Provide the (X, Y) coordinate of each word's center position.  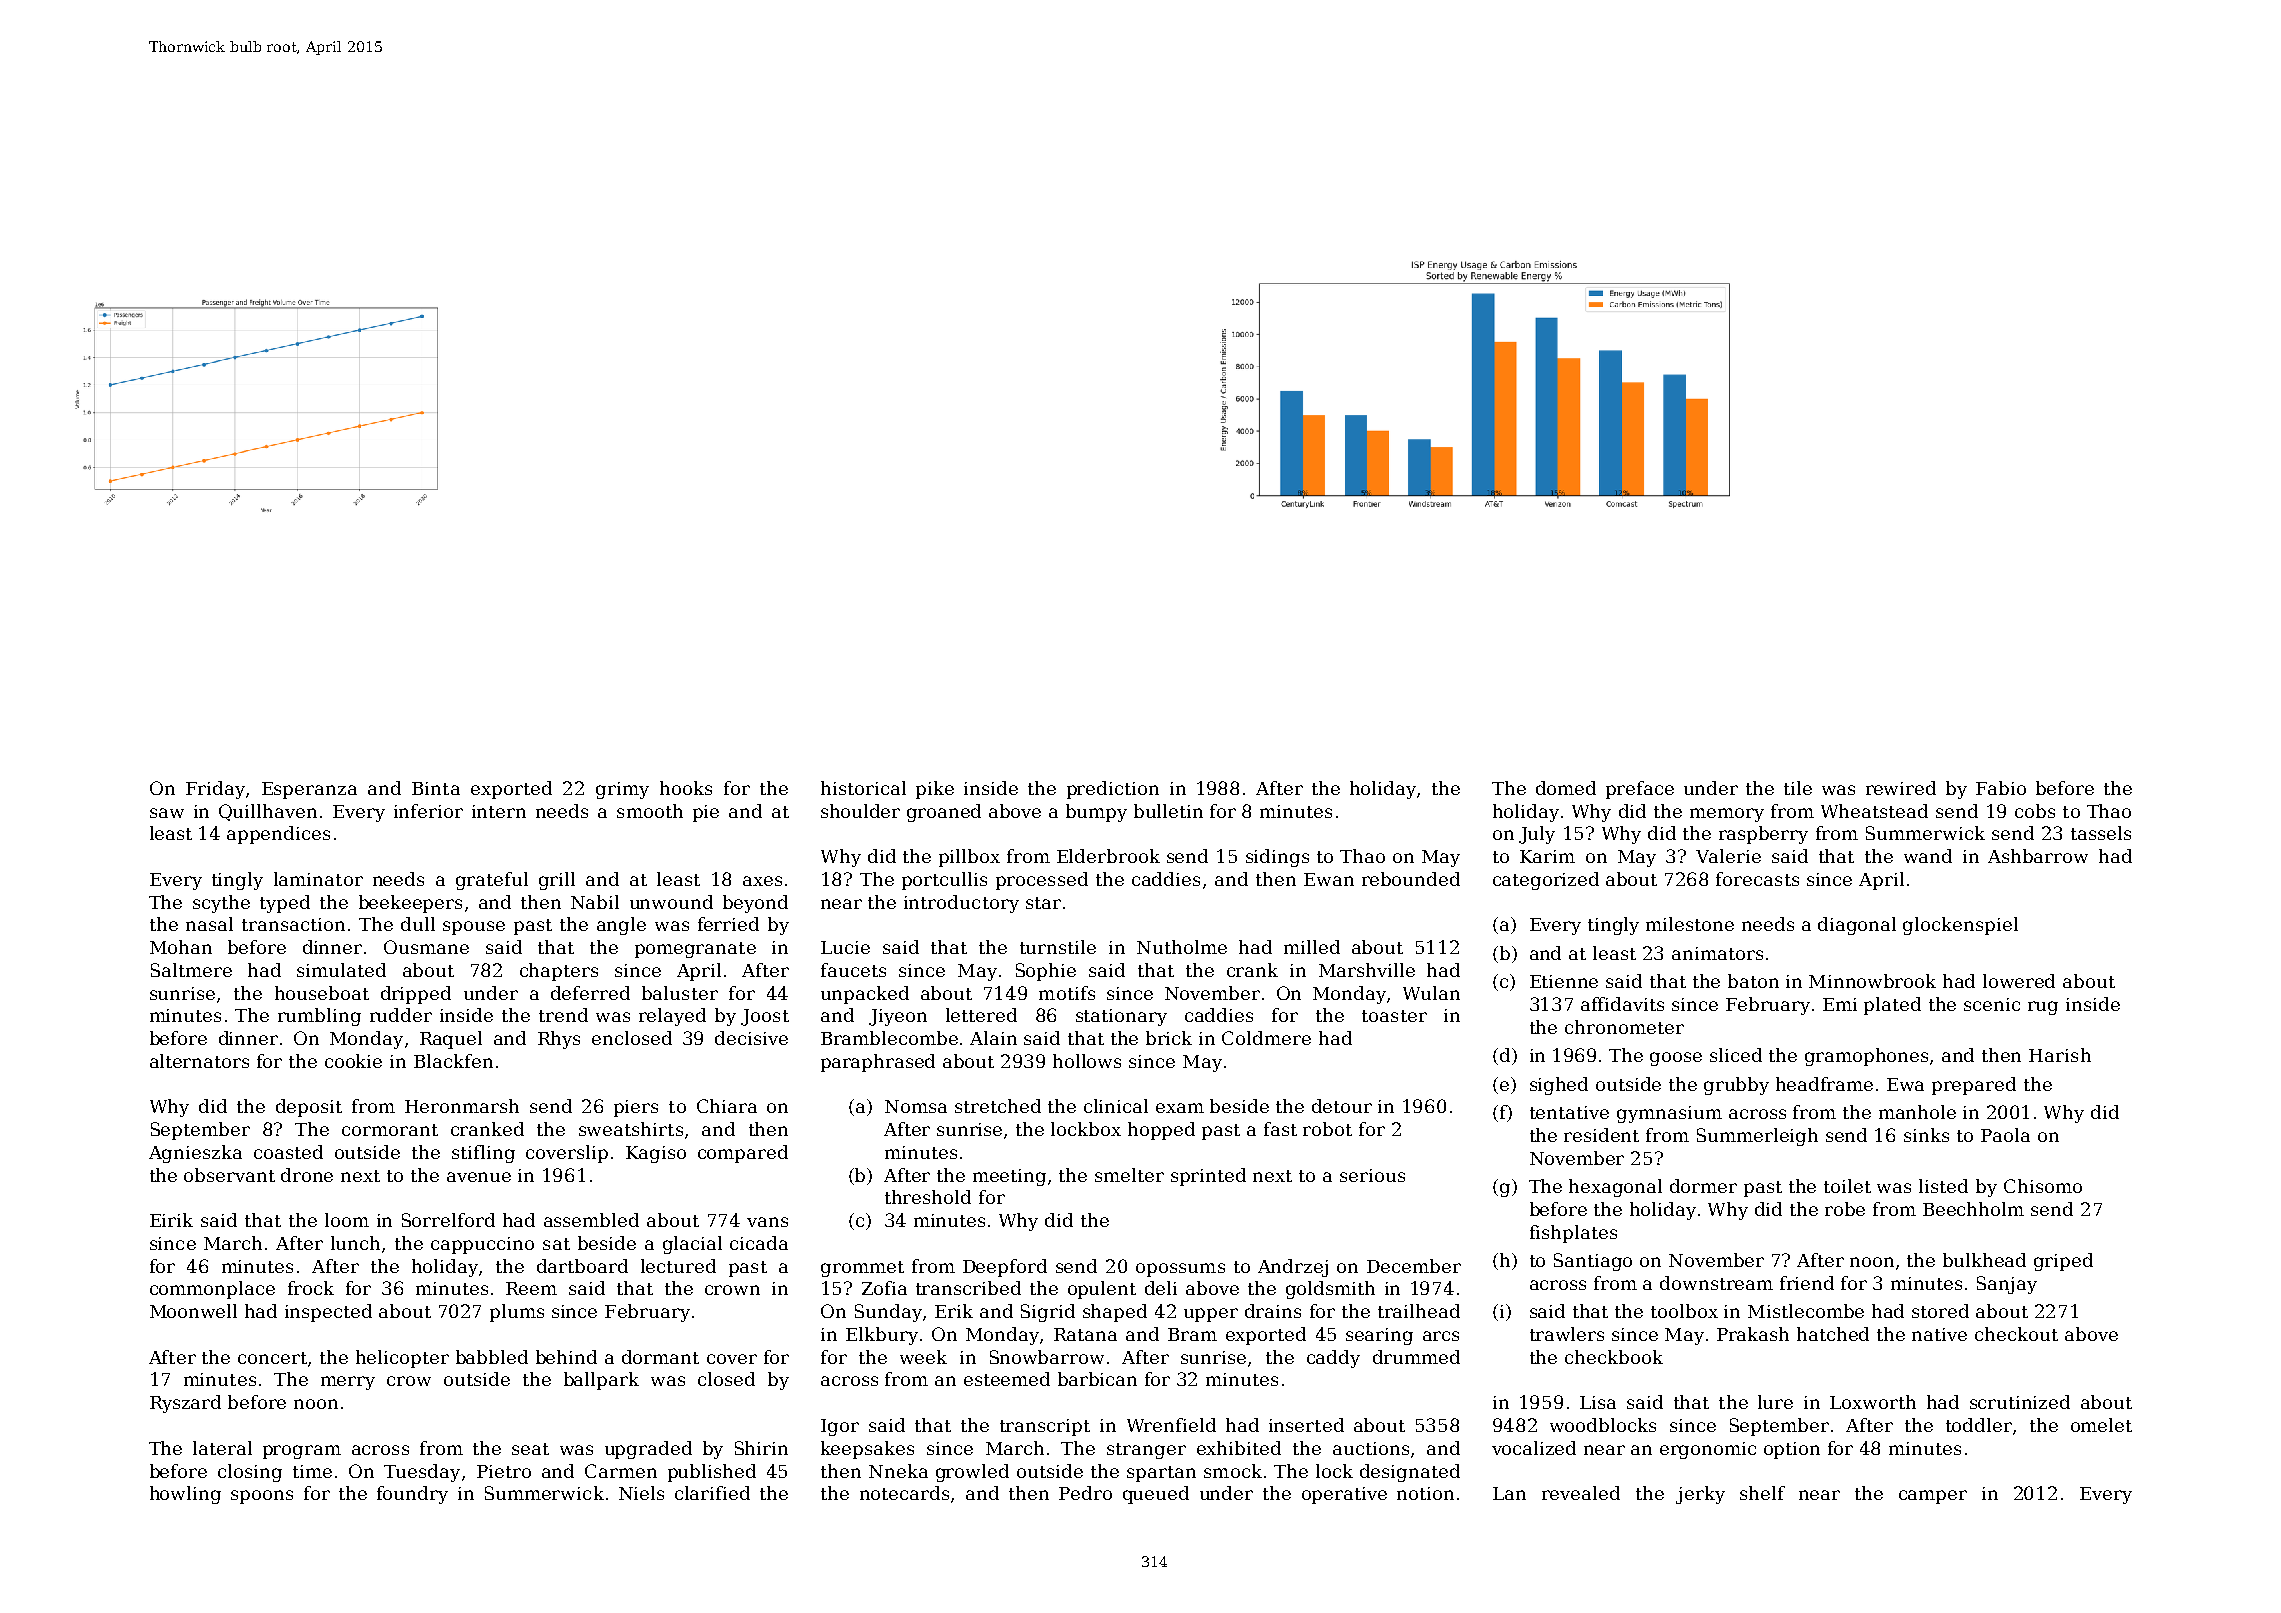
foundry (412, 1495)
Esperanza (309, 790)
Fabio (2001, 788)
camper (1933, 1497)
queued (1156, 1495)
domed (1566, 788)
